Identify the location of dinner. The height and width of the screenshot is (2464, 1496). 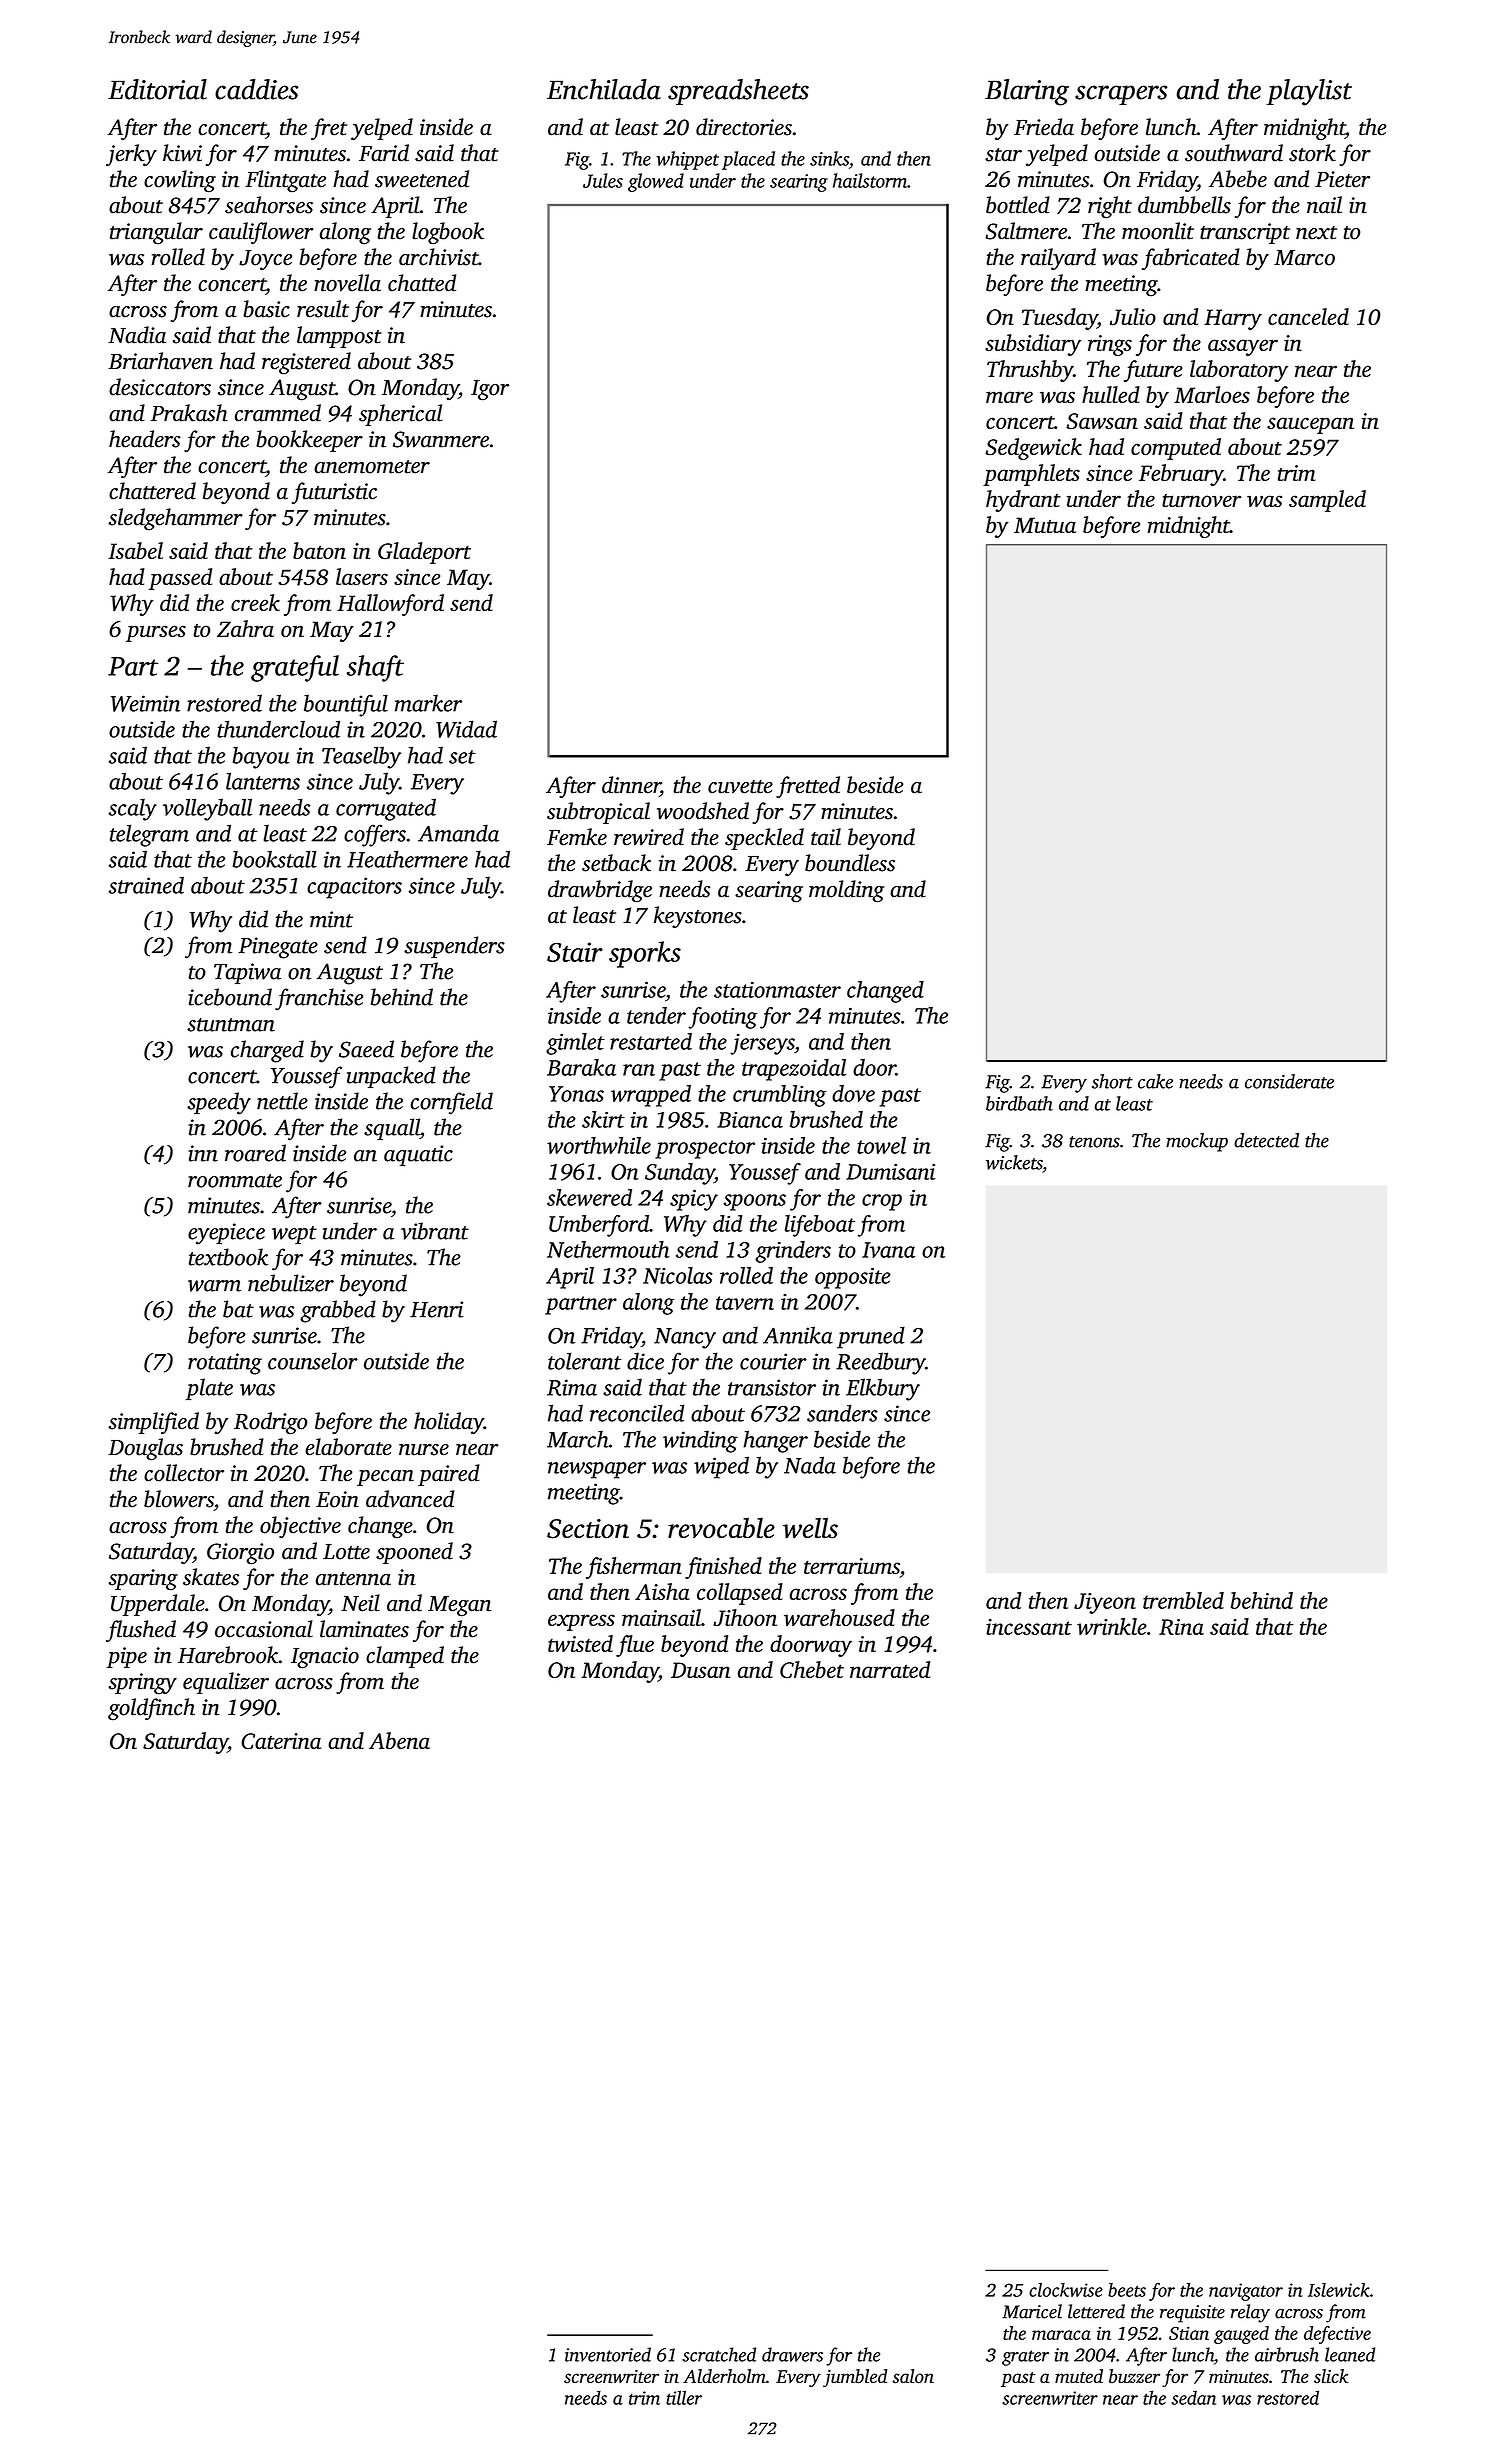
(631, 786).
